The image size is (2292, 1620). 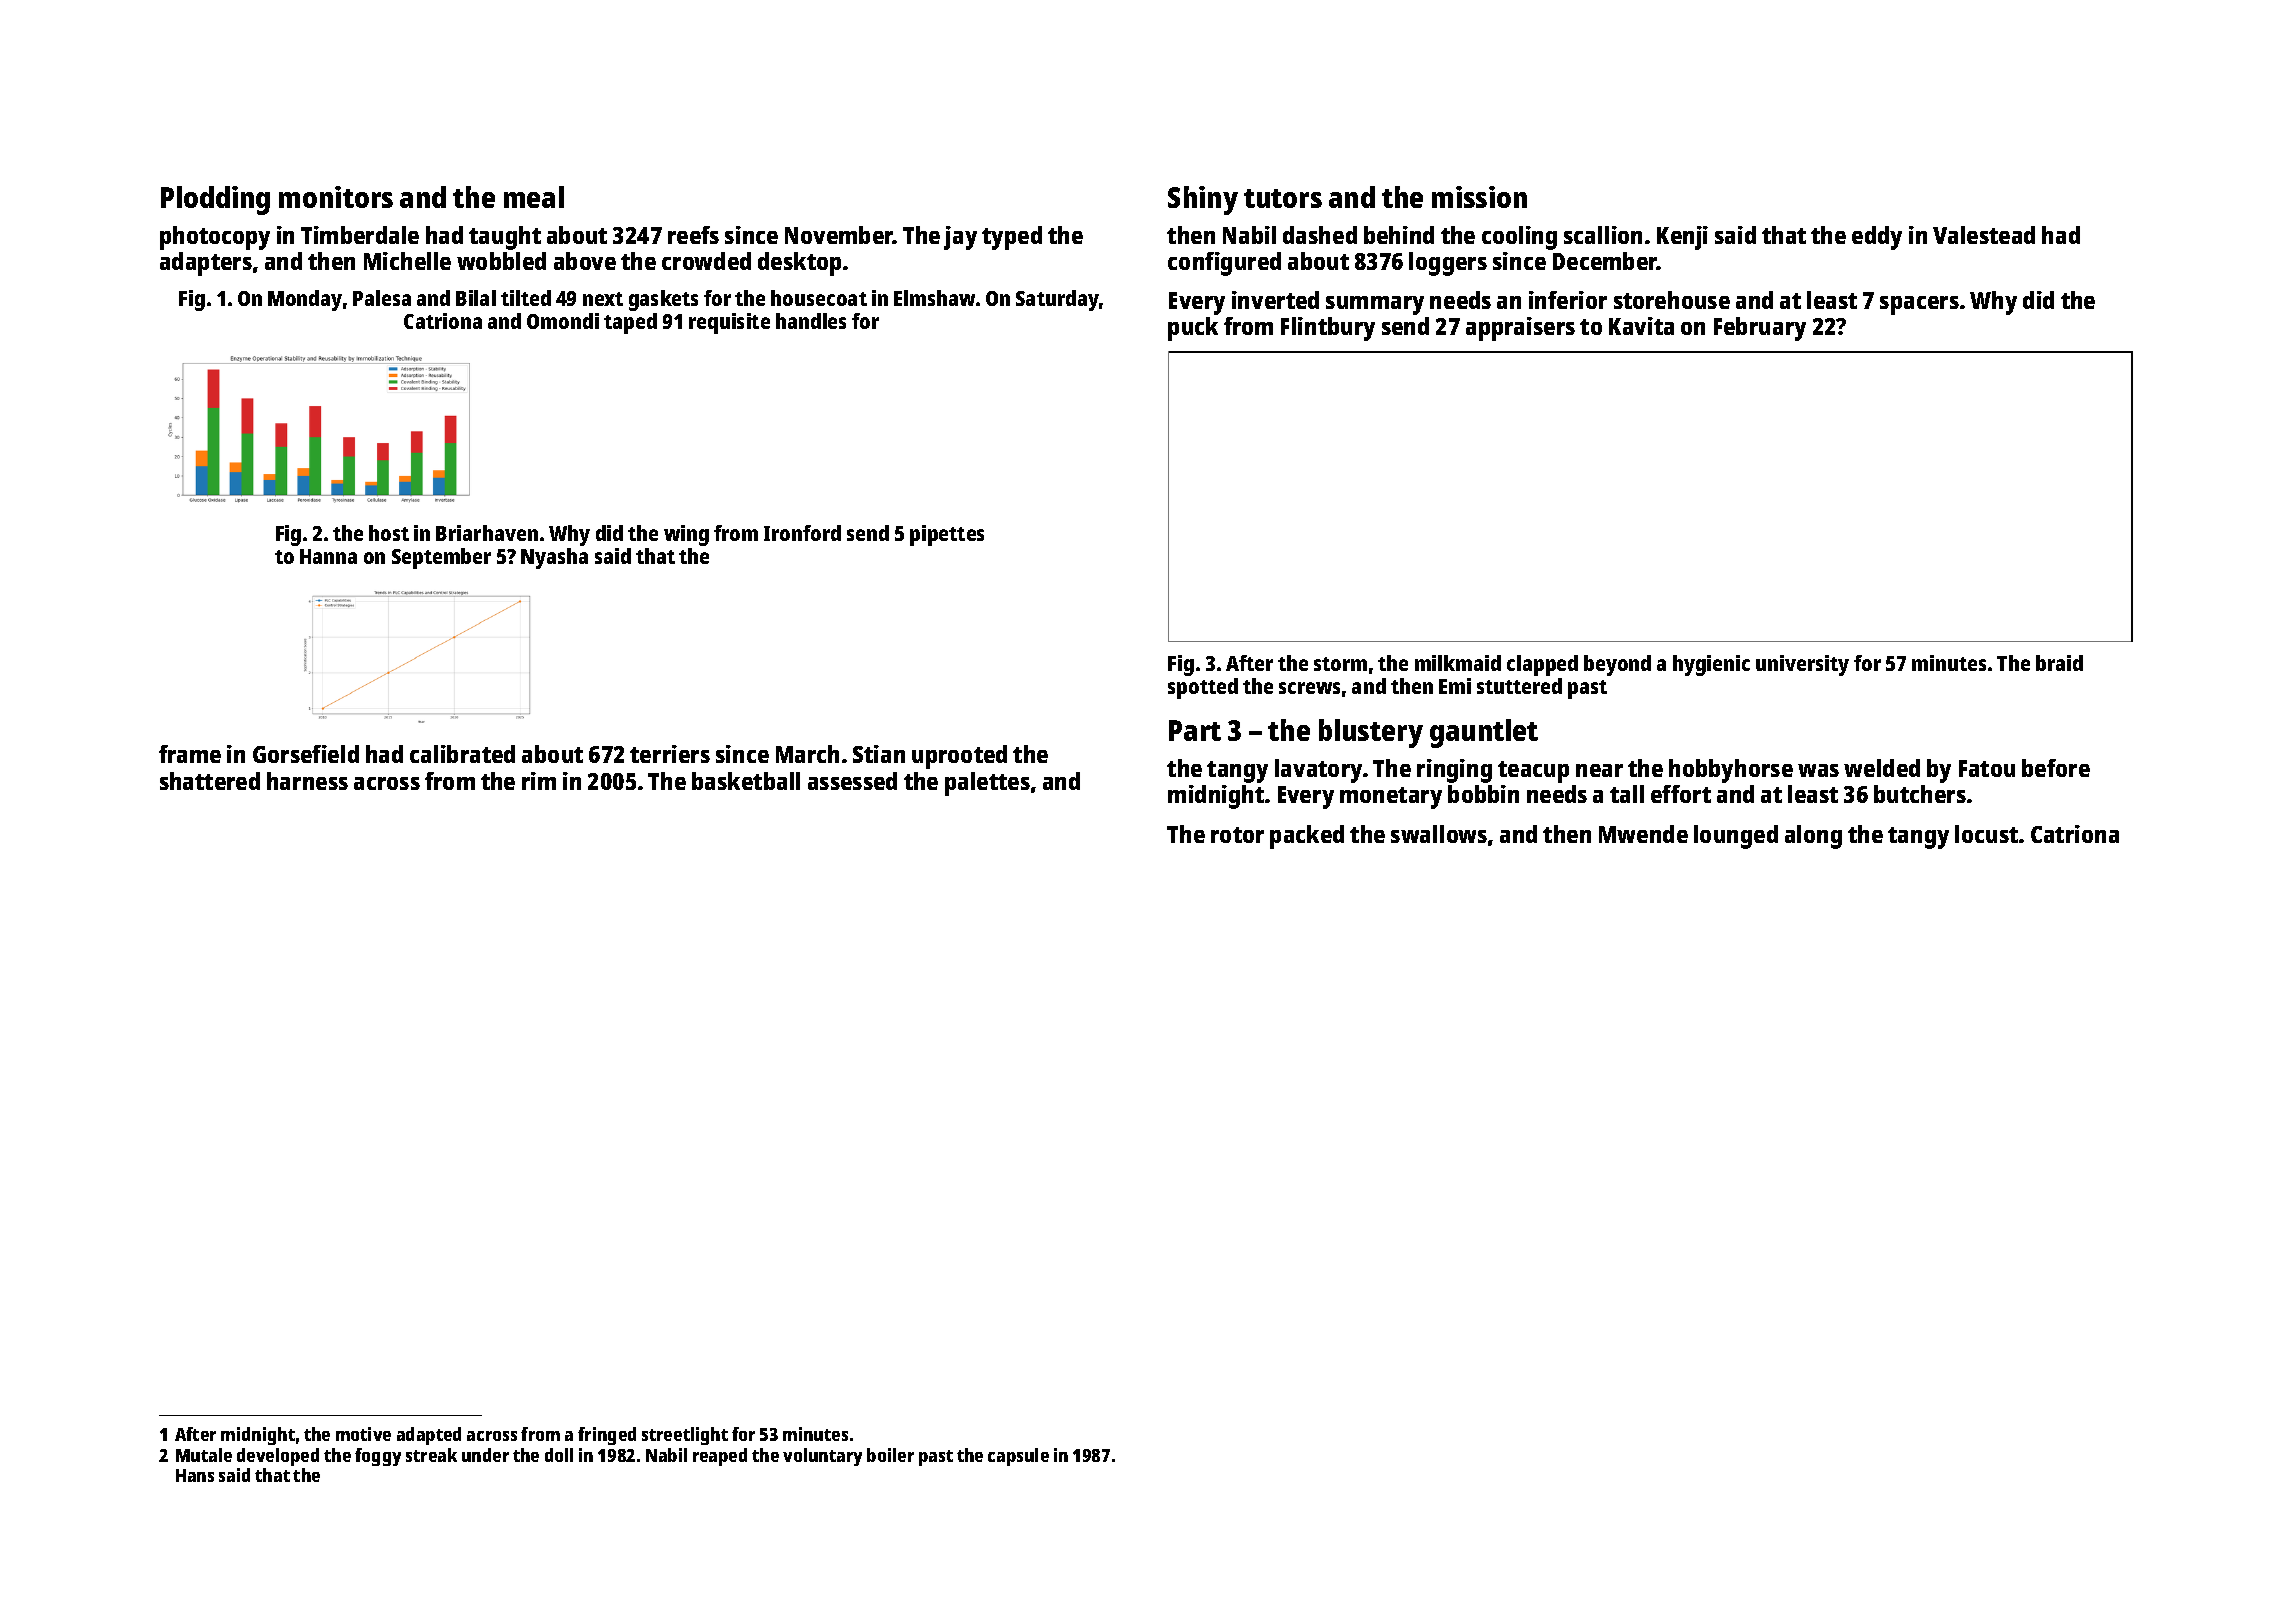 What do you see at coordinates (822, 1457) in the screenshot?
I see `voluntary` at bounding box center [822, 1457].
